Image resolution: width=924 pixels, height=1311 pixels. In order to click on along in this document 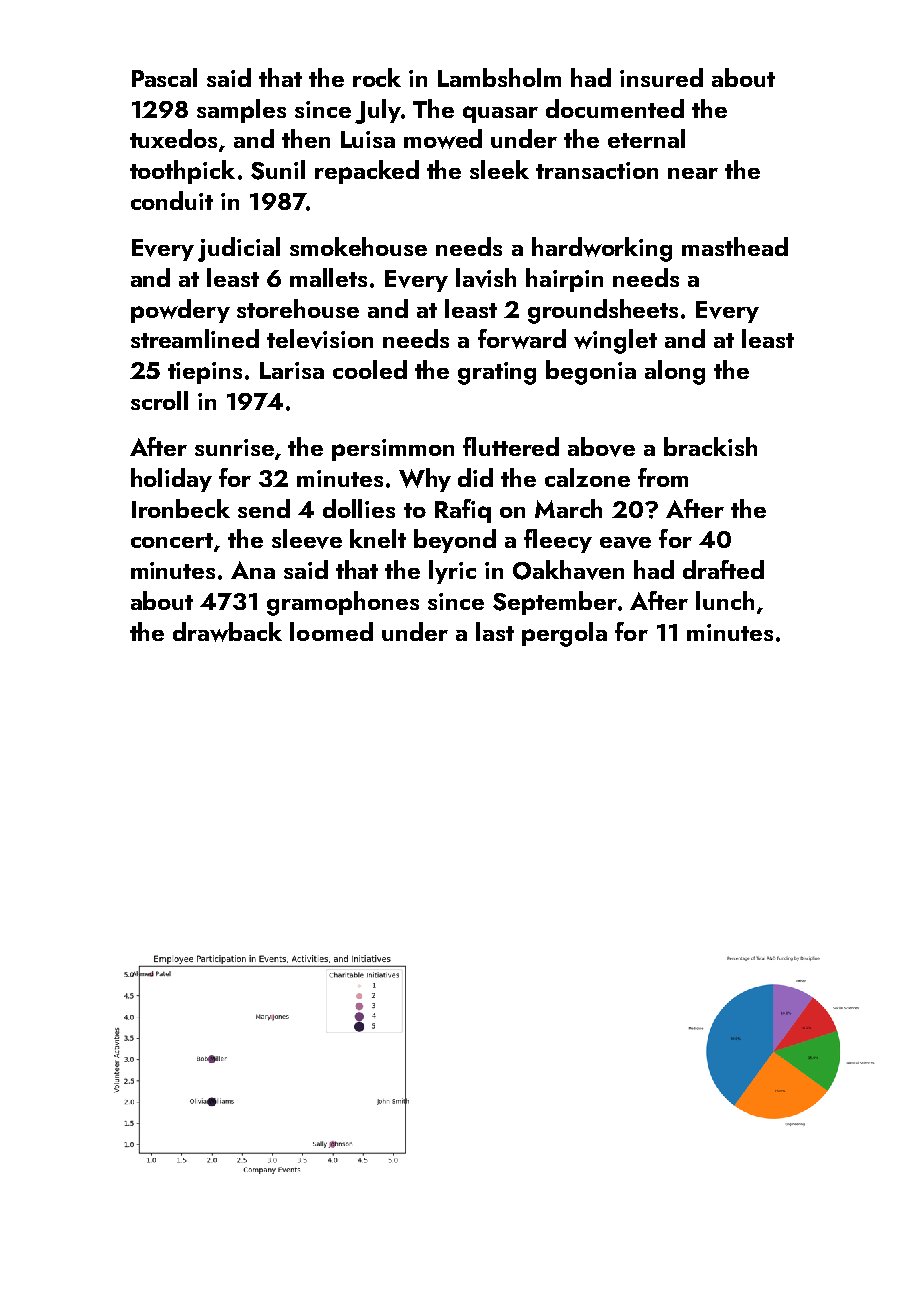, I will do `click(675, 372)`.
